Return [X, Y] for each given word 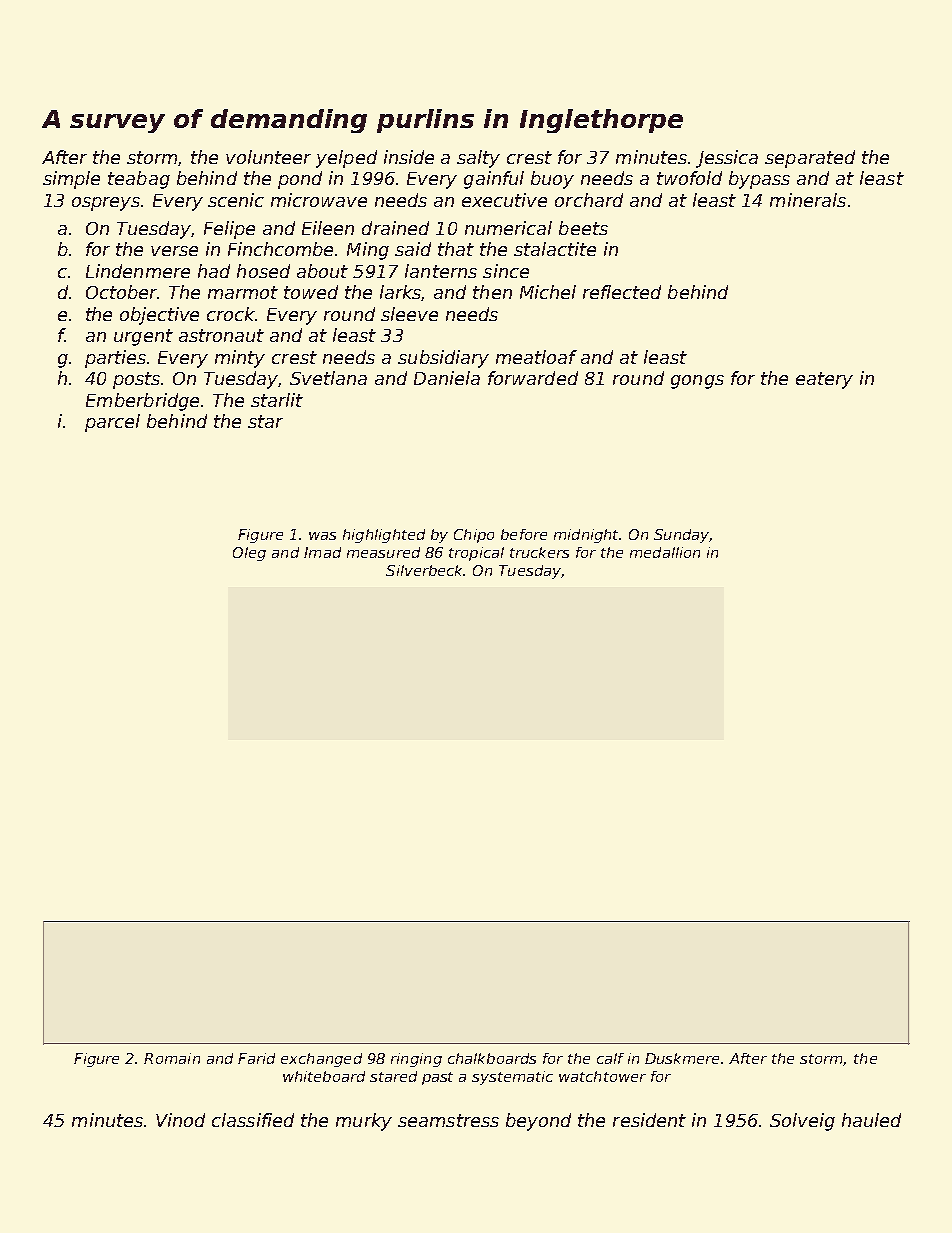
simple [71, 180]
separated [810, 159]
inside [409, 157]
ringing [416, 1060]
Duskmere [682, 1058]
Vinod [180, 1120]
